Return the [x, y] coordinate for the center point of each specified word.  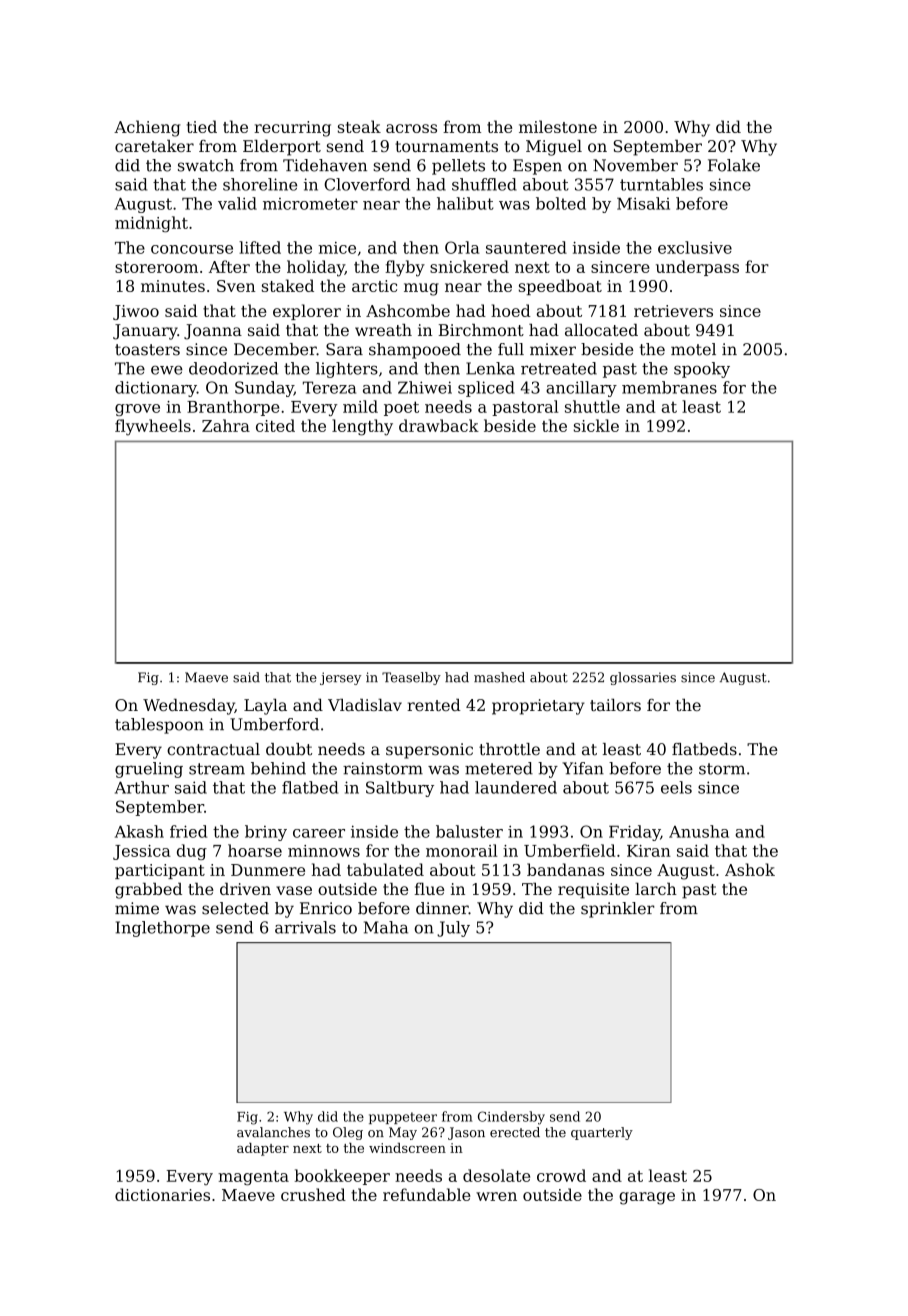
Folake [734, 165]
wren [496, 1196]
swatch [206, 165]
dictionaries [162, 1194]
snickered [469, 266]
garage [647, 1198]
